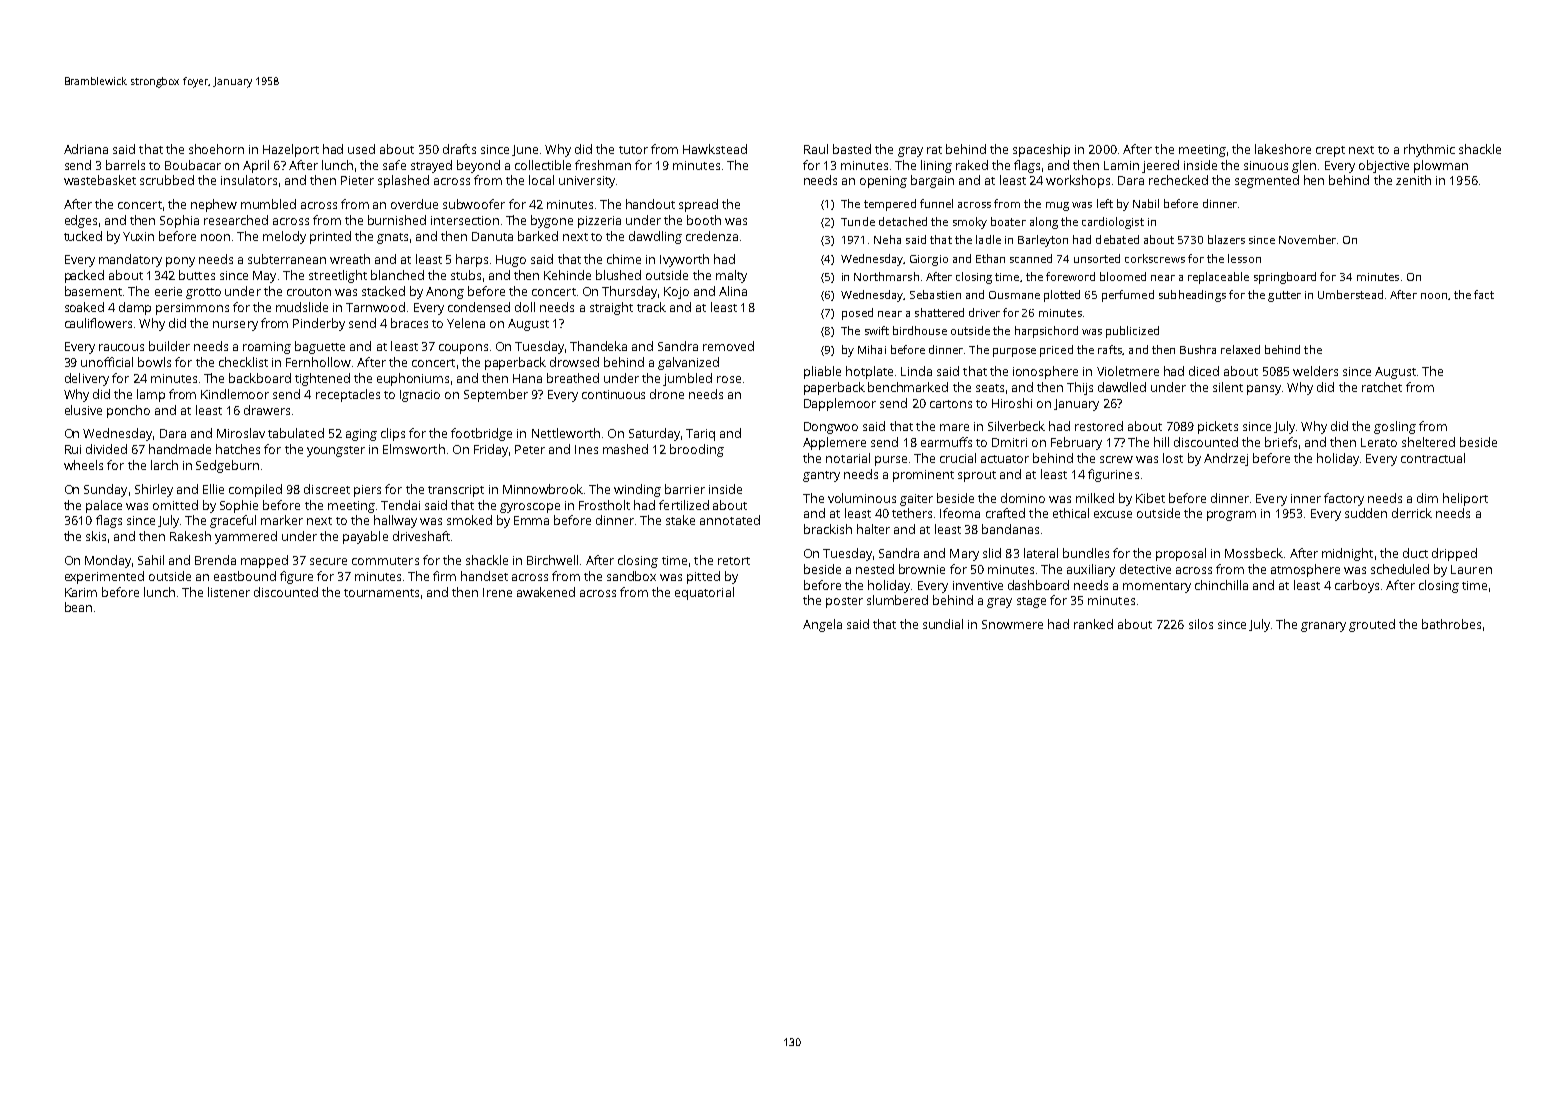 Image resolution: width=1566 pixels, height=1107 pixels. I want to click on used, so click(361, 149).
